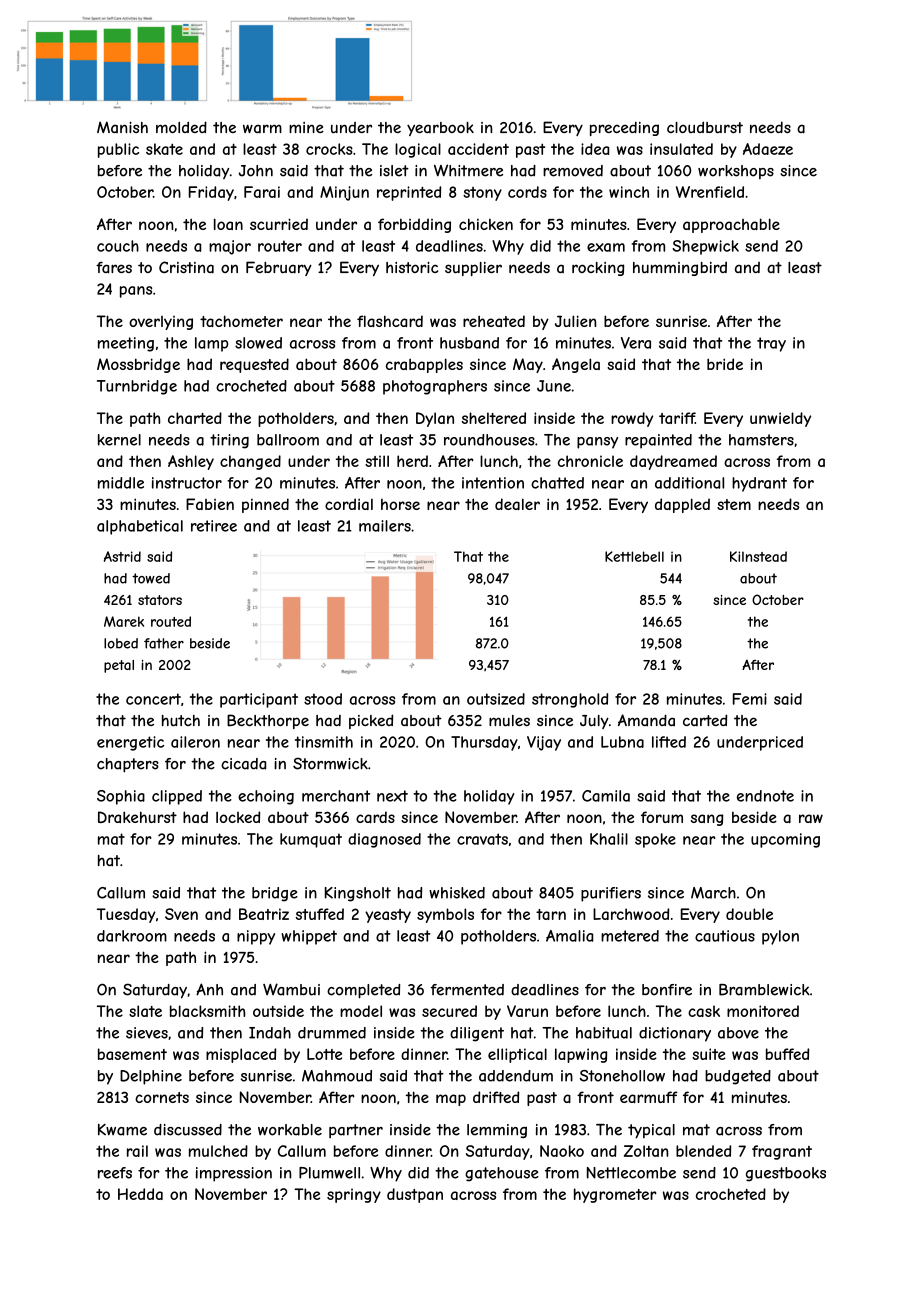 This screenshot has width=924, height=1308. What do you see at coordinates (615, 1195) in the screenshot?
I see `hygrometer` at bounding box center [615, 1195].
